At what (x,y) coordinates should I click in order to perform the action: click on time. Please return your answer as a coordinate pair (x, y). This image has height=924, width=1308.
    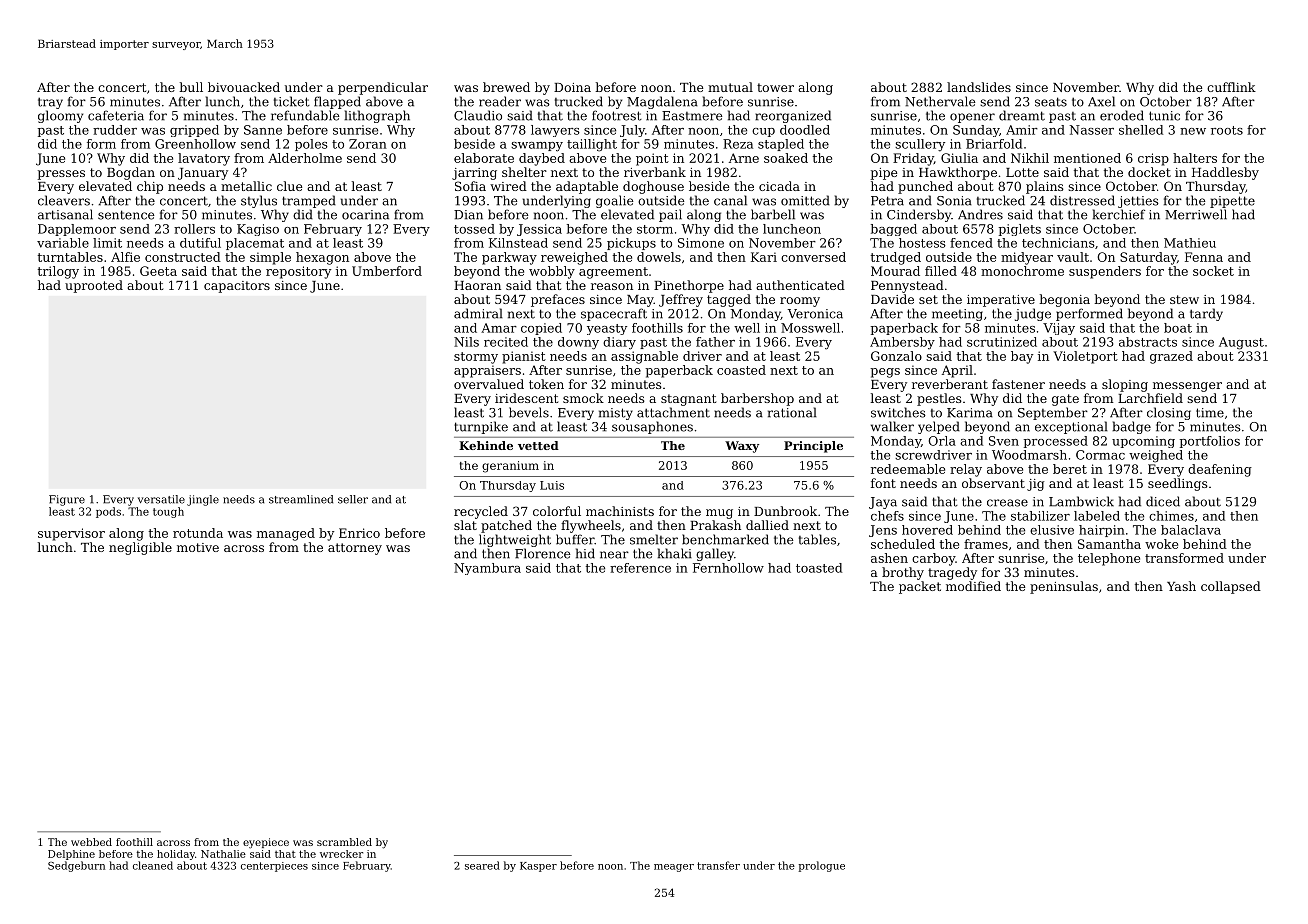
    Looking at the image, I should click on (1210, 413).
